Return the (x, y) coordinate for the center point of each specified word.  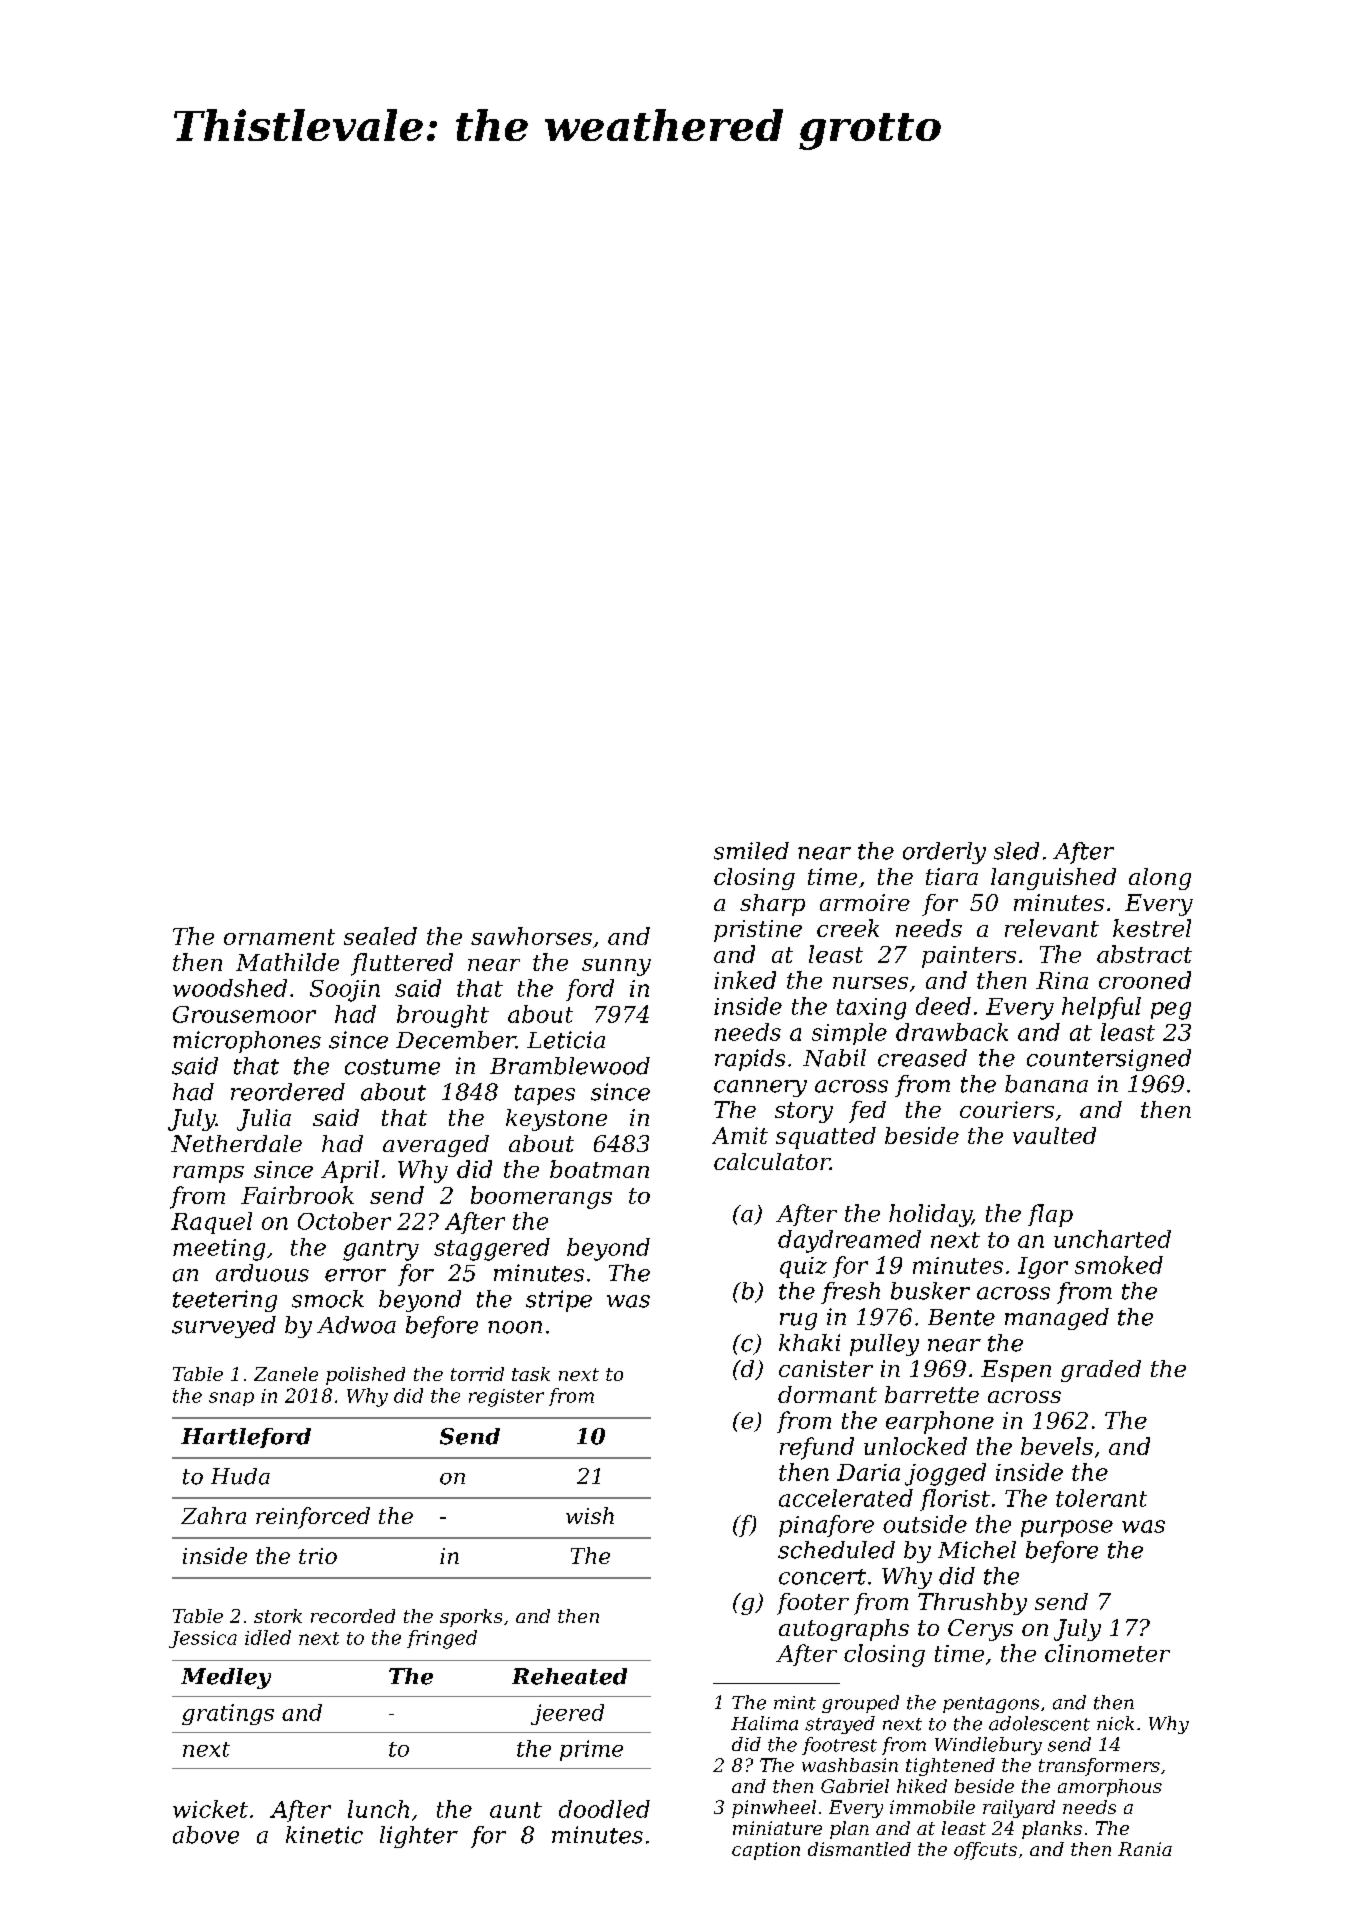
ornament (279, 937)
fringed (442, 1639)
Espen (1016, 1371)
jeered (567, 1714)
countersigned (1109, 1060)
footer (813, 1604)
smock (328, 1299)
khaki (809, 1343)
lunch (378, 1809)
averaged (436, 1146)
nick (1115, 1723)
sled (1016, 851)
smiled (751, 851)
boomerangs (541, 1197)
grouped (860, 1704)
